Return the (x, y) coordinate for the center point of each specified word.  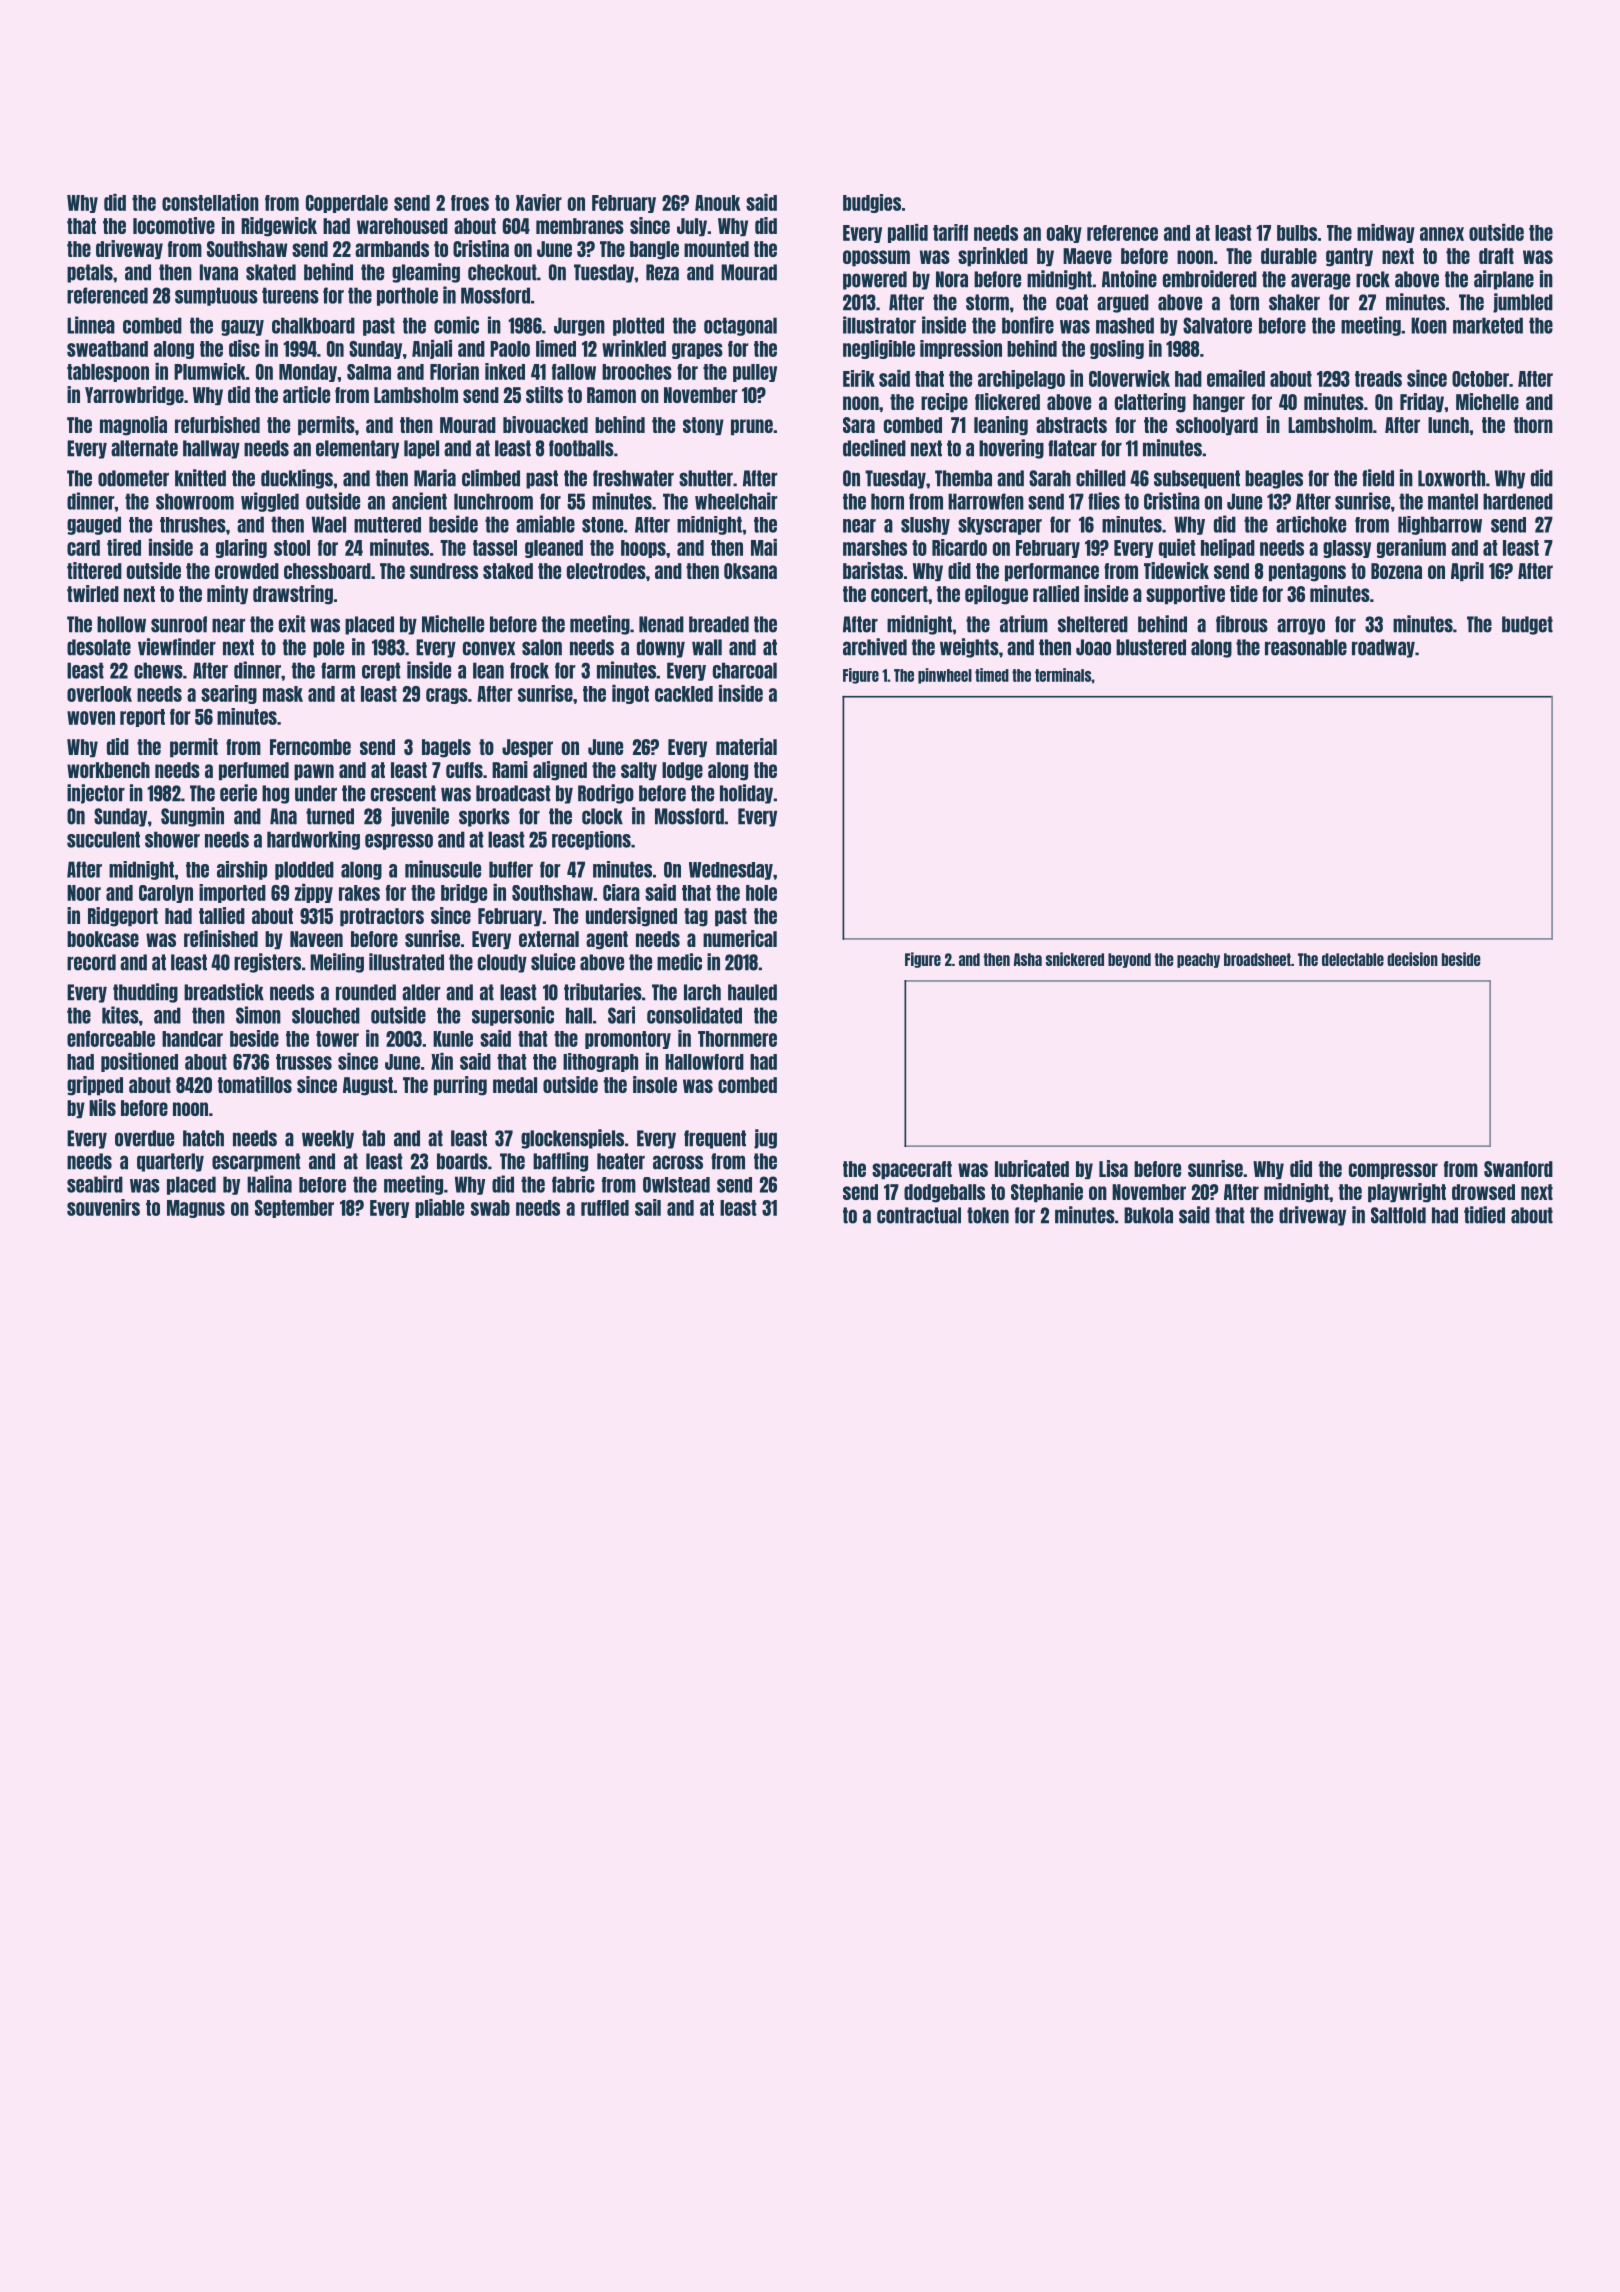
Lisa (1113, 1168)
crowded (247, 571)
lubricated (1032, 1168)
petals (90, 273)
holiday (746, 794)
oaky (1064, 234)
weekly (328, 1139)
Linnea (91, 325)
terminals (1063, 675)
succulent (103, 839)
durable (1289, 256)
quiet (1177, 548)
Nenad (661, 624)
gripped (95, 1086)
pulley (755, 373)
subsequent (1197, 479)
